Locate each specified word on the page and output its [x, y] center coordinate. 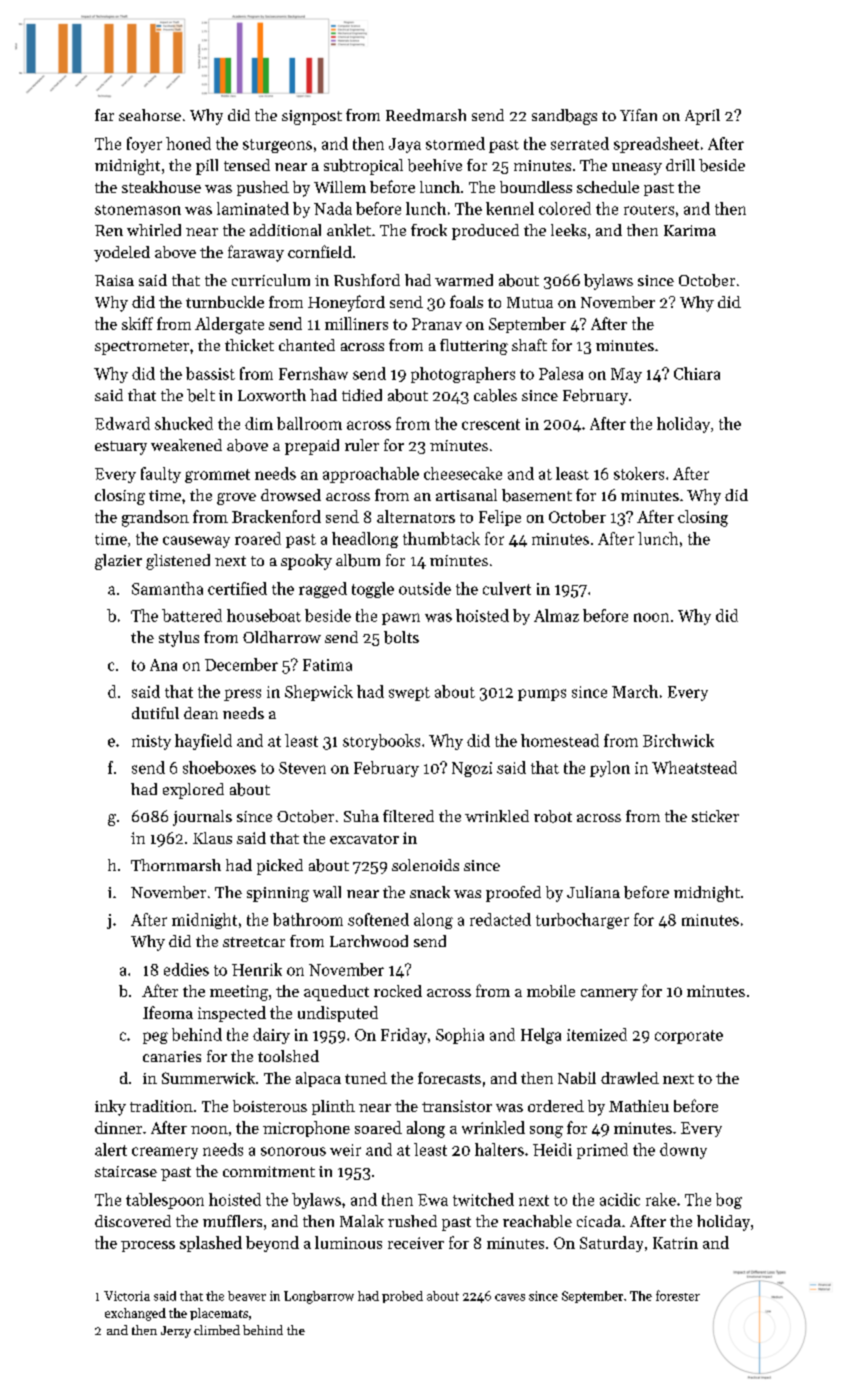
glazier [118, 562]
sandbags [564, 117]
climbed [217, 1330]
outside [425, 588]
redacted [500, 919]
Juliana [593, 892]
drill [680, 165]
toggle [373, 590]
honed [188, 143]
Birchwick [678, 740]
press [242, 695]
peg [155, 1038]
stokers [639, 473]
